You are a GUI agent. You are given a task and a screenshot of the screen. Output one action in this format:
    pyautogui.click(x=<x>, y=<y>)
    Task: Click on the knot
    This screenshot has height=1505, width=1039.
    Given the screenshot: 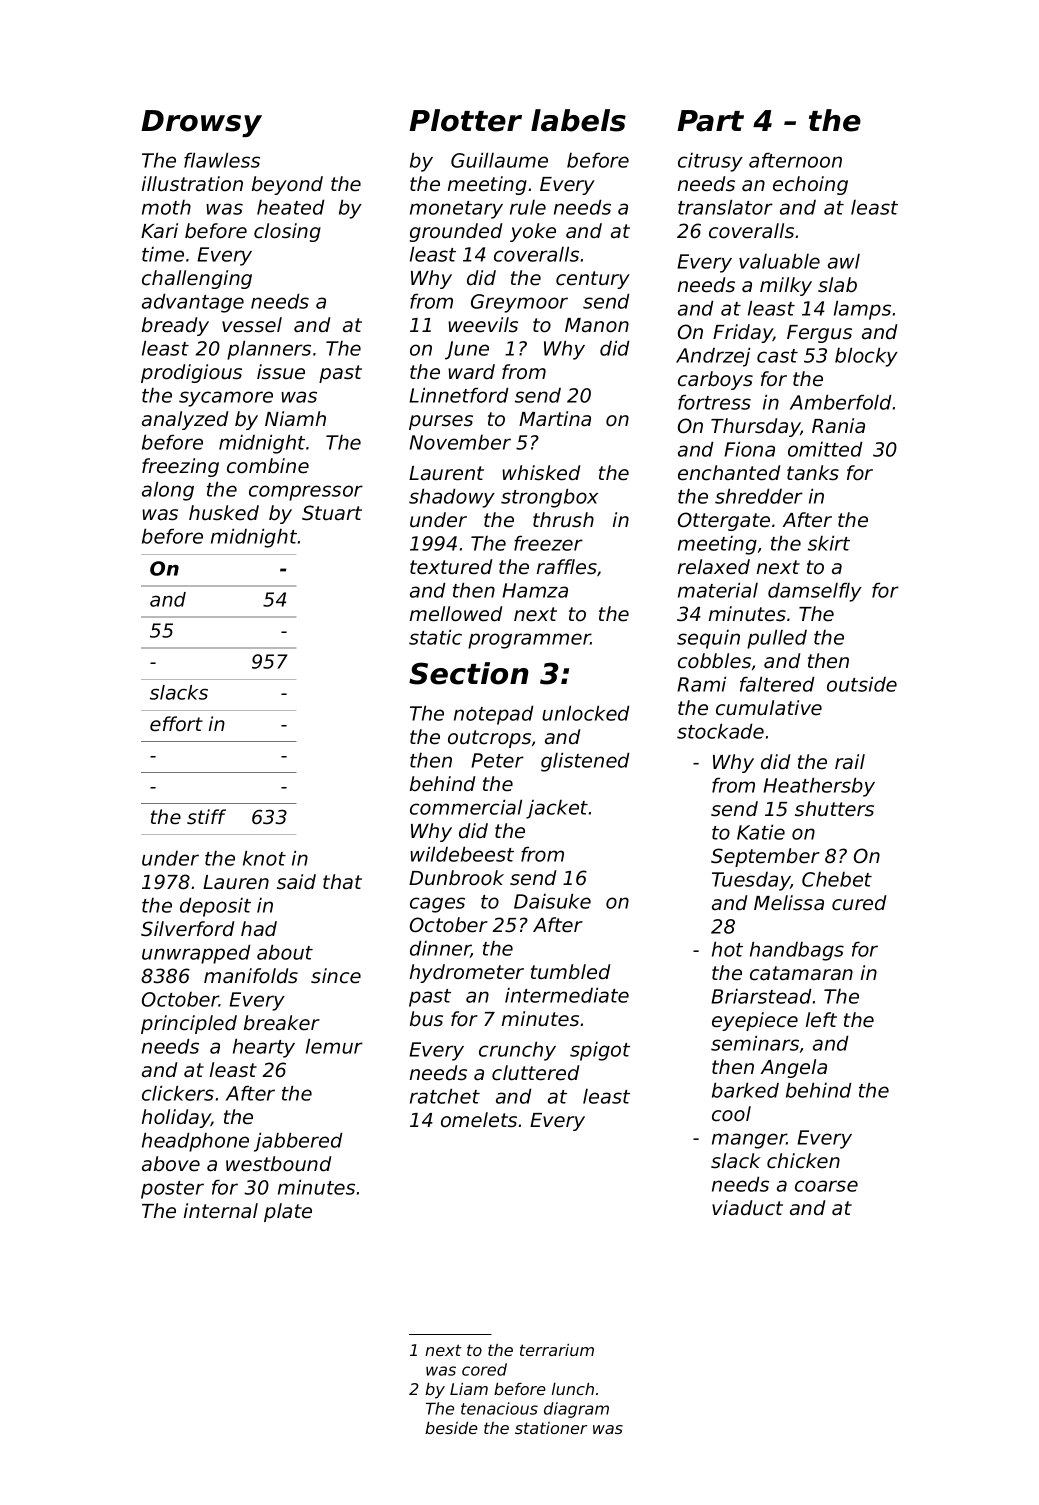 What is the action you would take?
    pyautogui.click(x=264, y=858)
